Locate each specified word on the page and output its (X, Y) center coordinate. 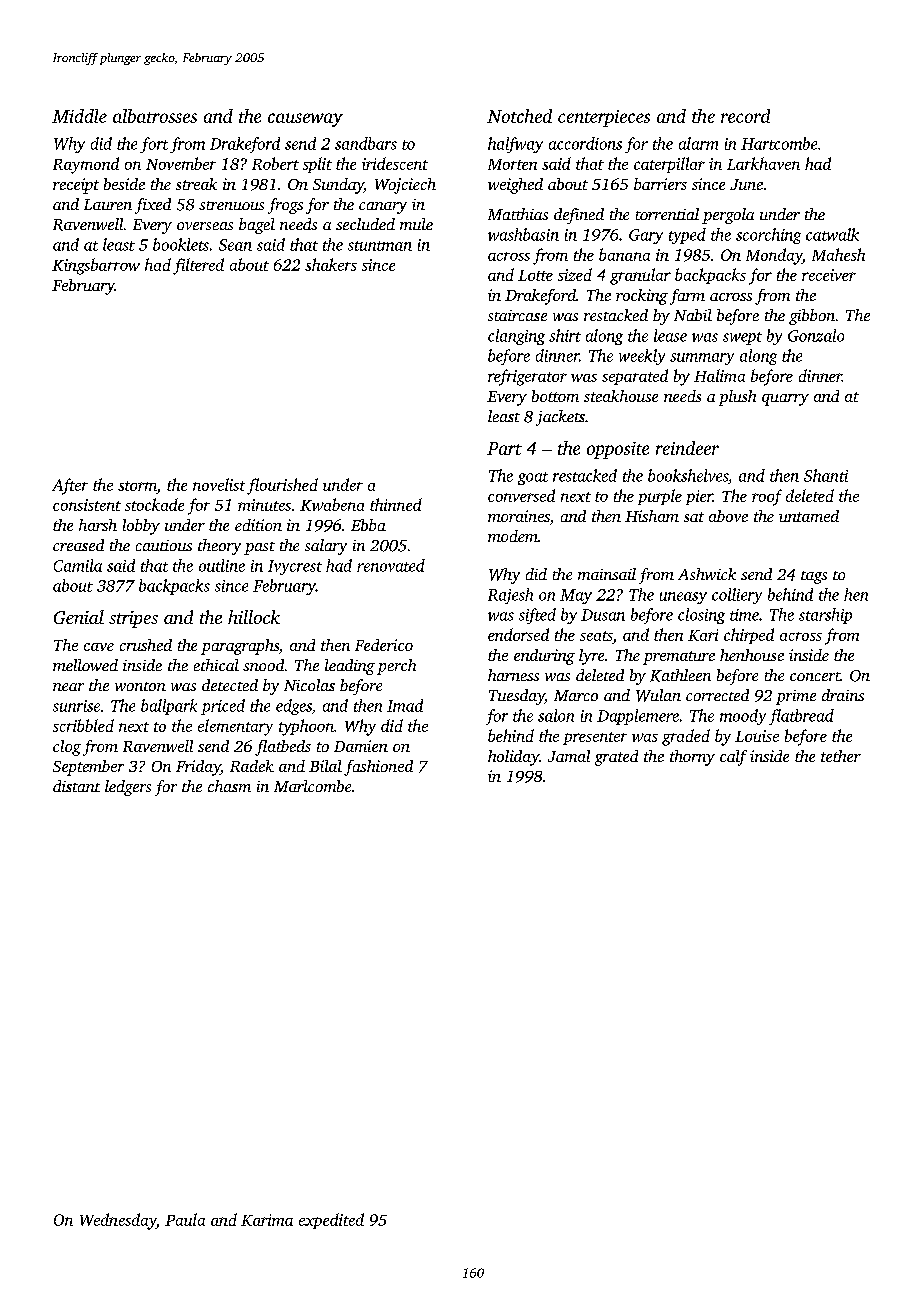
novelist (219, 484)
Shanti (826, 475)
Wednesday (118, 1221)
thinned (396, 504)
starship (825, 616)
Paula (185, 1219)
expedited (331, 1221)
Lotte (535, 275)
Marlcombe (312, 786)
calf (733, 758)
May (576, 596)
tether (841, 756)
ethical (216, 665)
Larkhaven (763, 163)
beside (124, 184)
